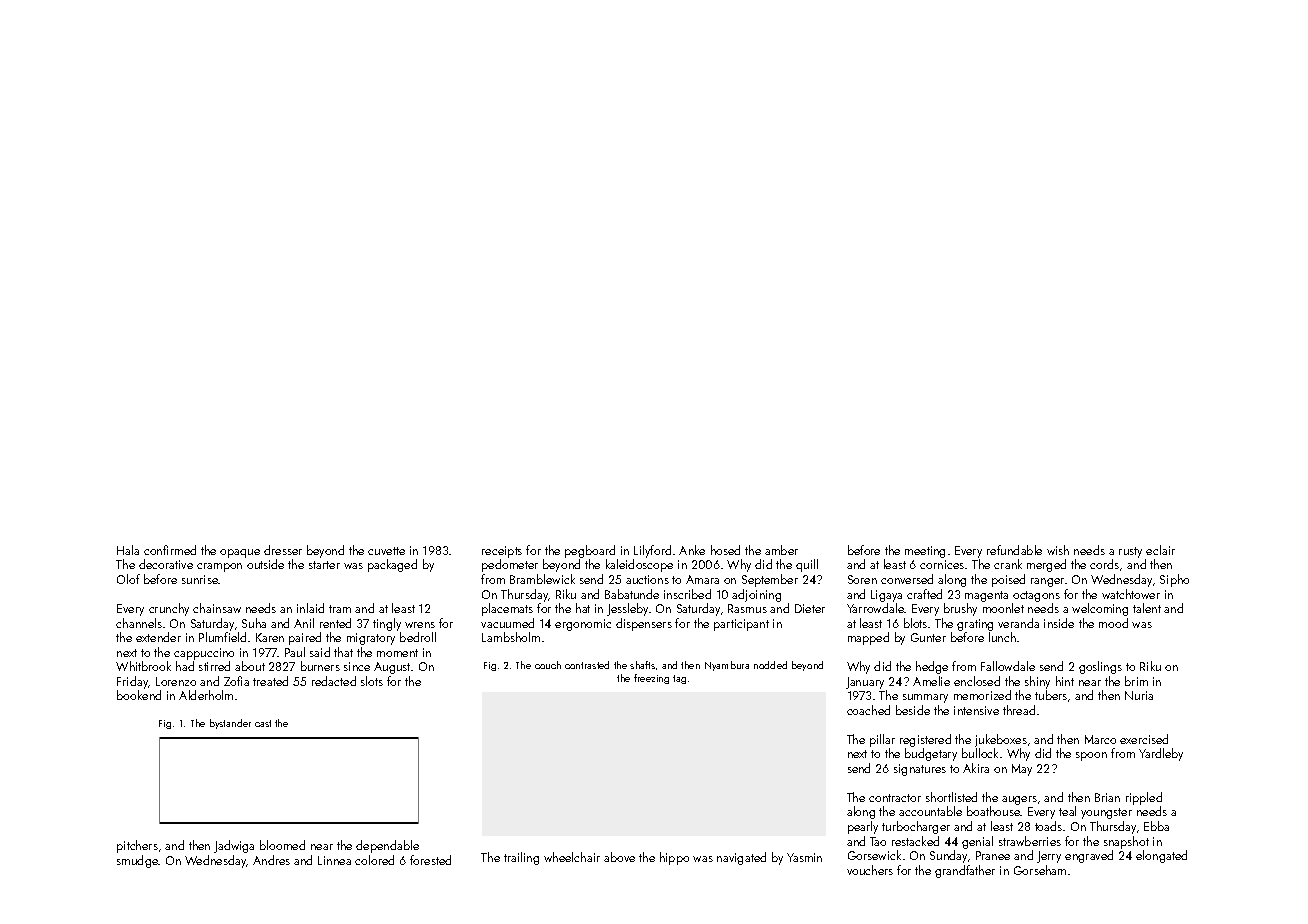  What do you see at coordinates (386, 551) in the screenshot?
I see `cuvette` at bounding box center [386, 551].
